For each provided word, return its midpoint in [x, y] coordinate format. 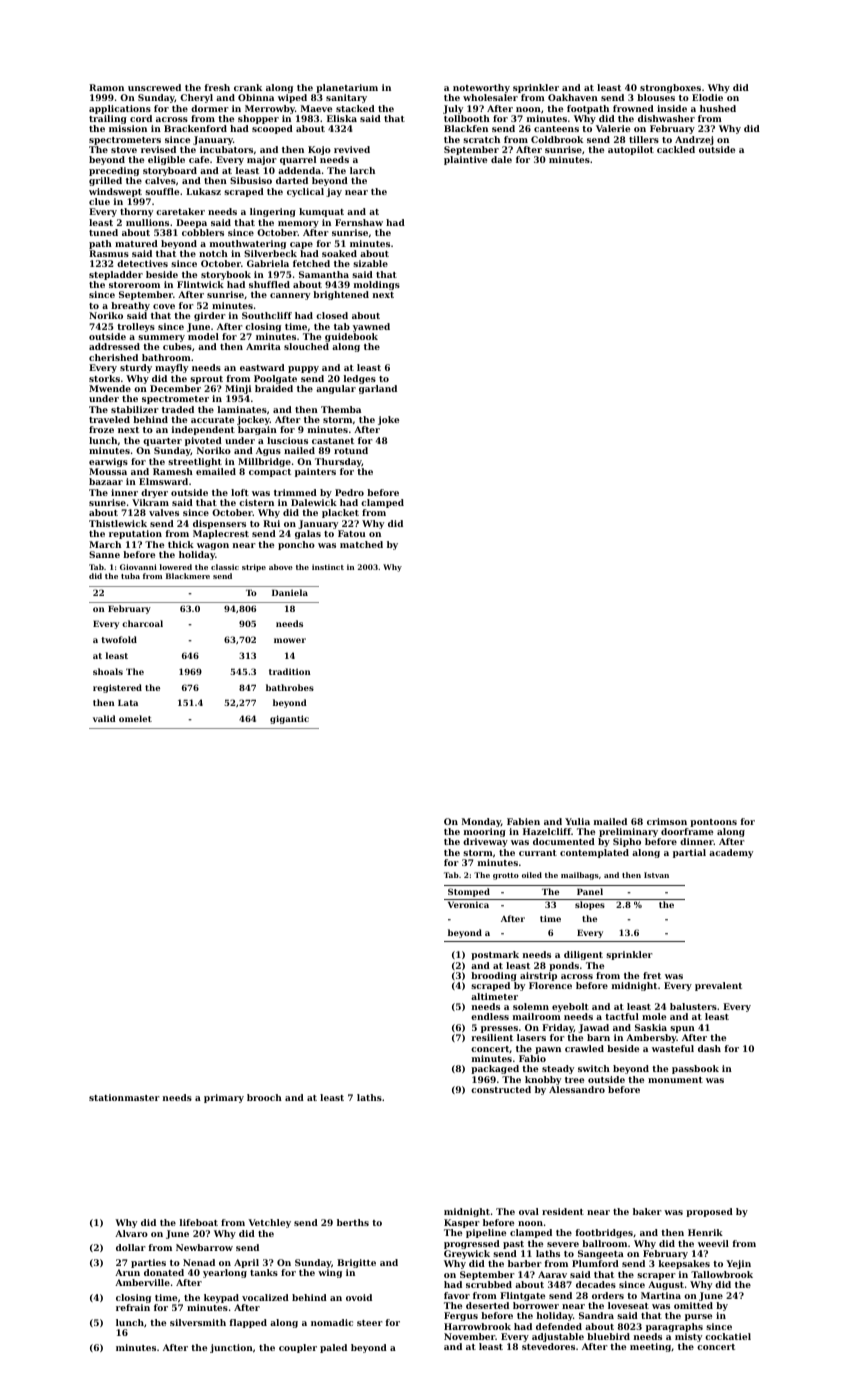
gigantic [289, 719]
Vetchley [269, 1223]
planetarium [347, 88]
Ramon [106, 87]
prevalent [718, 986]
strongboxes [670, 88]
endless [490, 1016]
